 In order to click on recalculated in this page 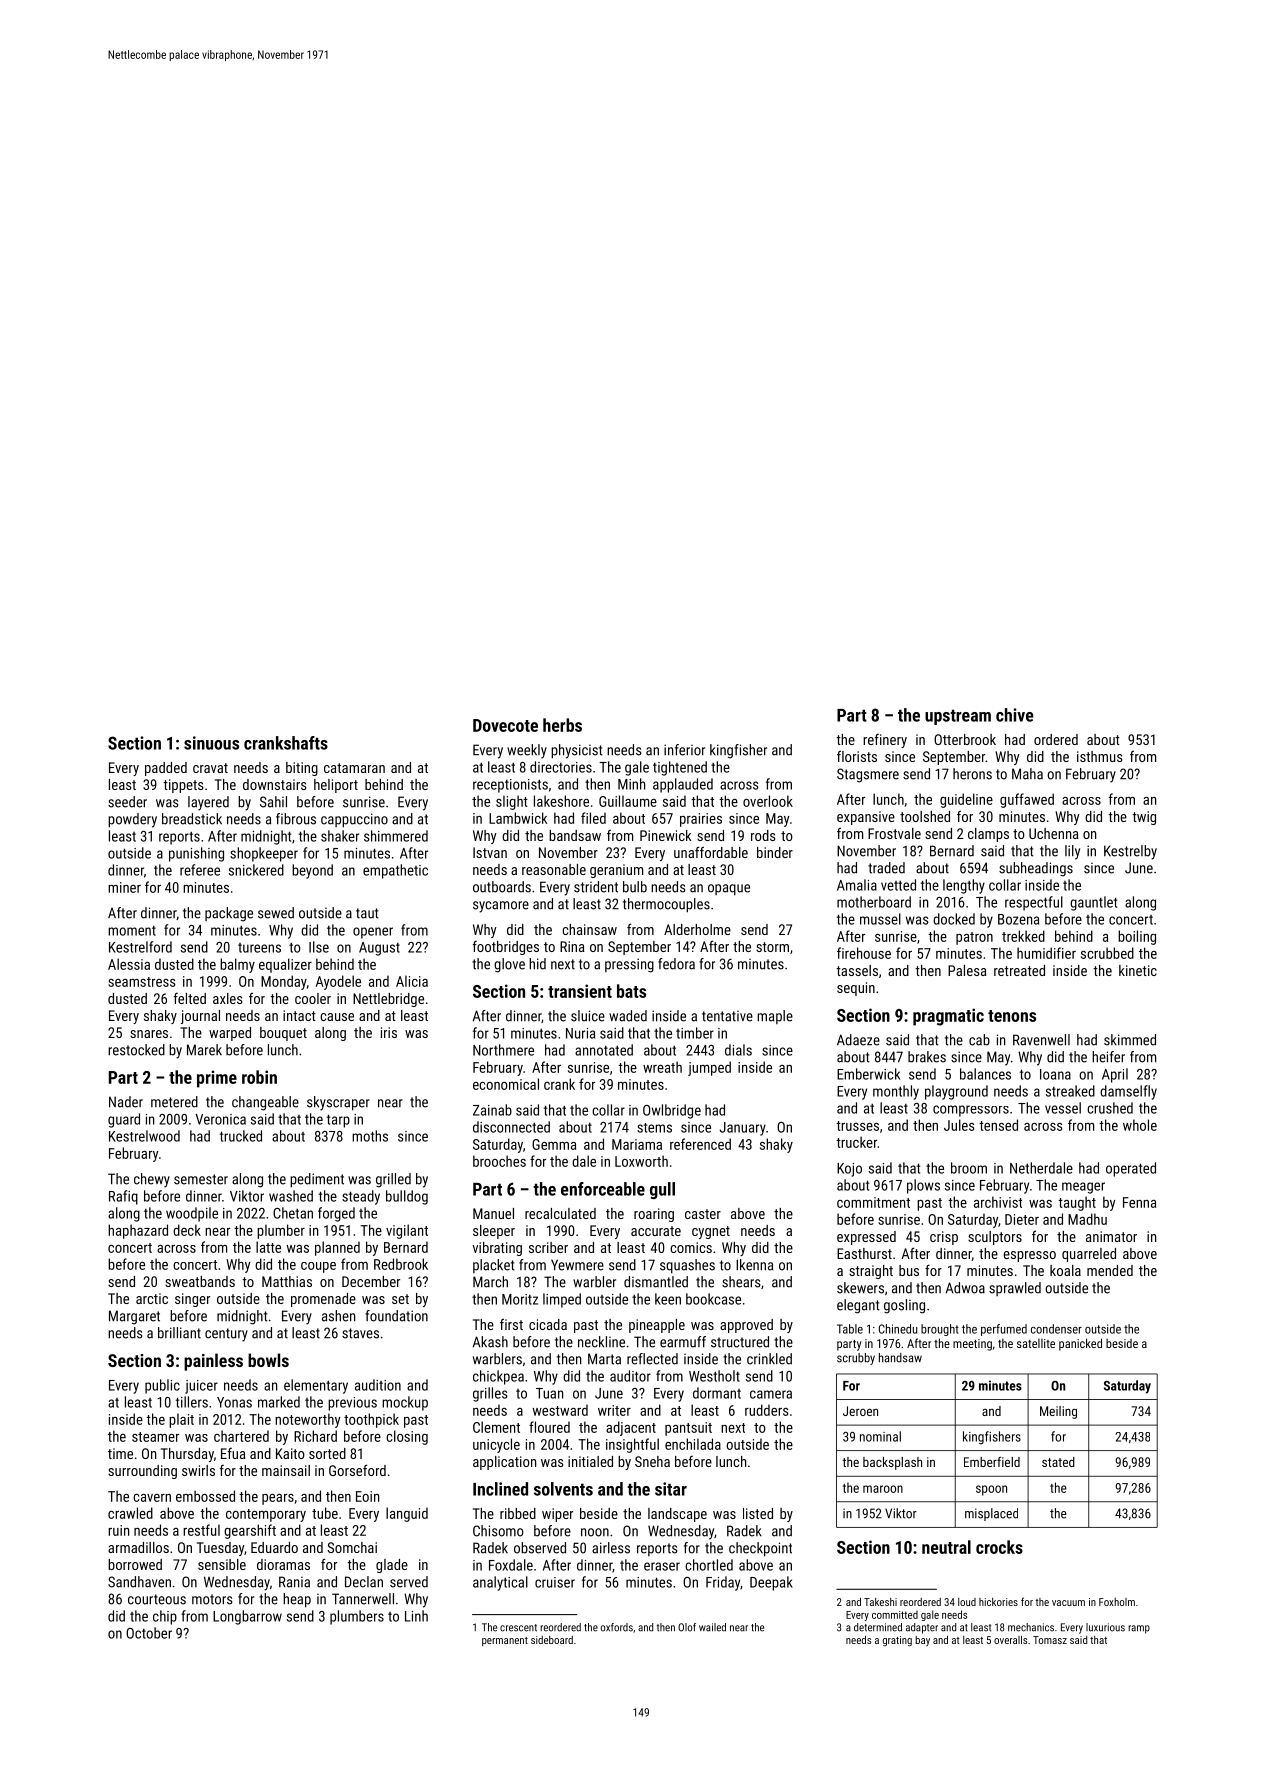, I will do `click(560, 1213)`.
